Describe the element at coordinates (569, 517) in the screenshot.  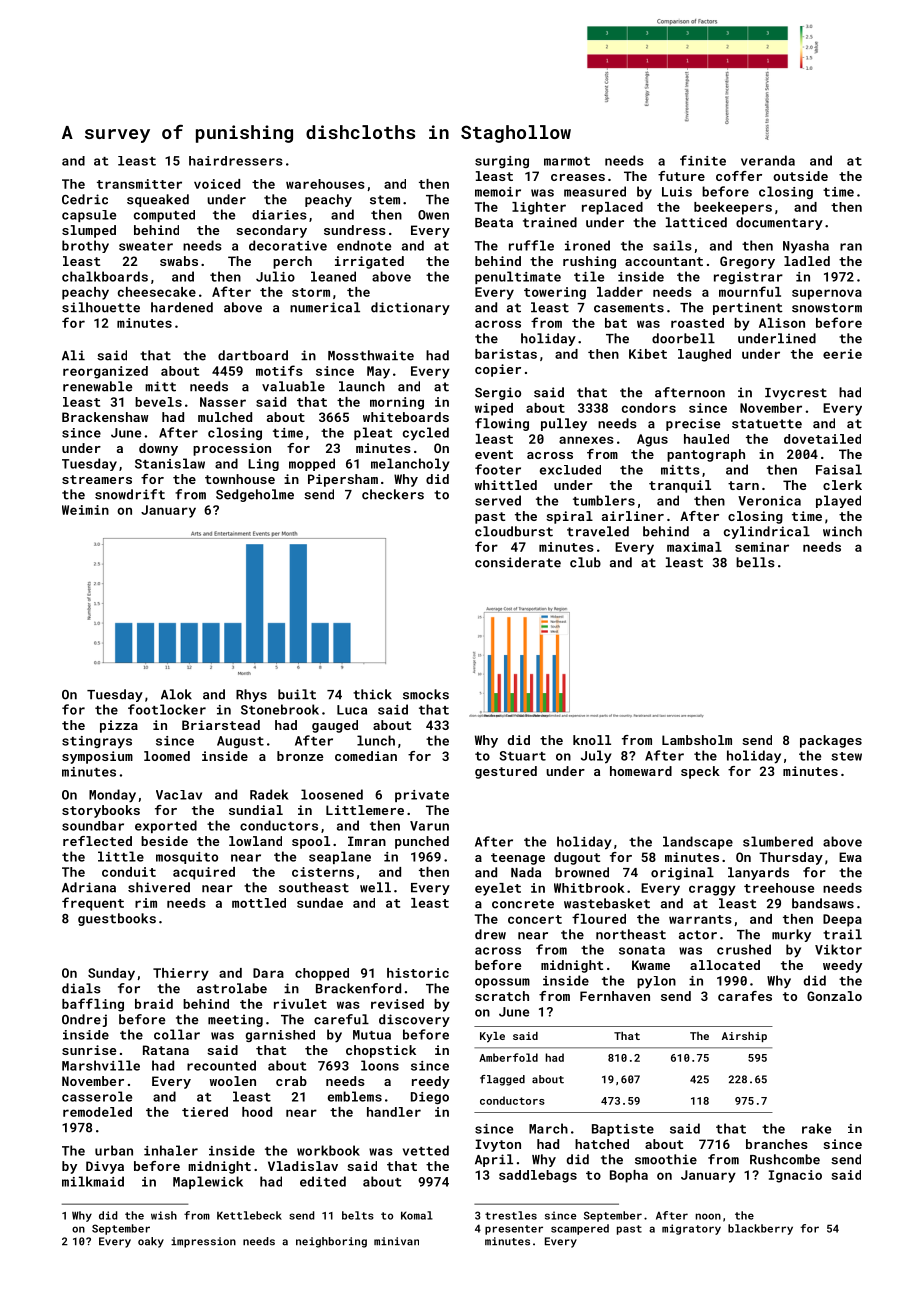
I see `spiral` at that location.
